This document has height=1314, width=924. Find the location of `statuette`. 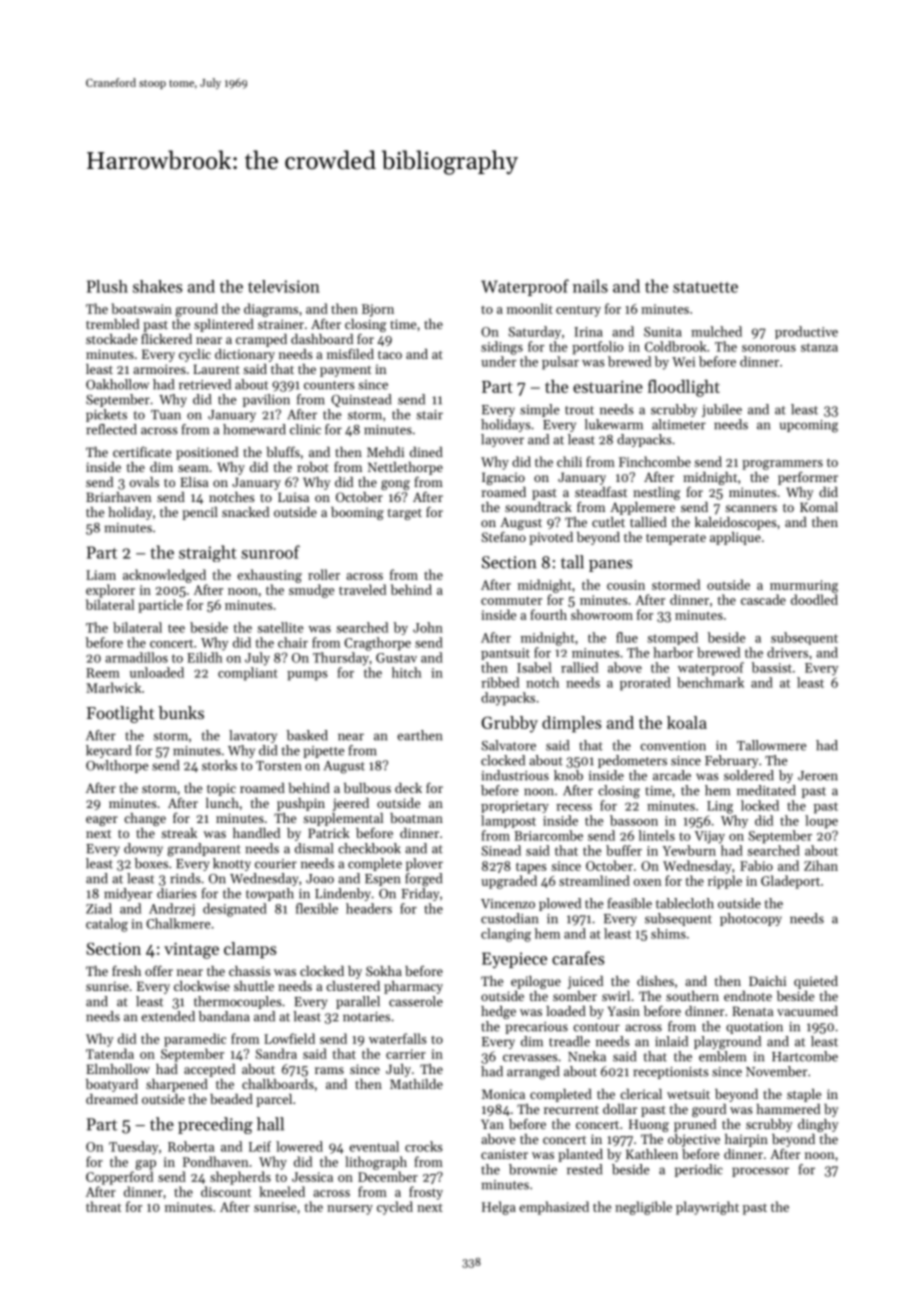

statuette is located at coordinates (705, 287).
